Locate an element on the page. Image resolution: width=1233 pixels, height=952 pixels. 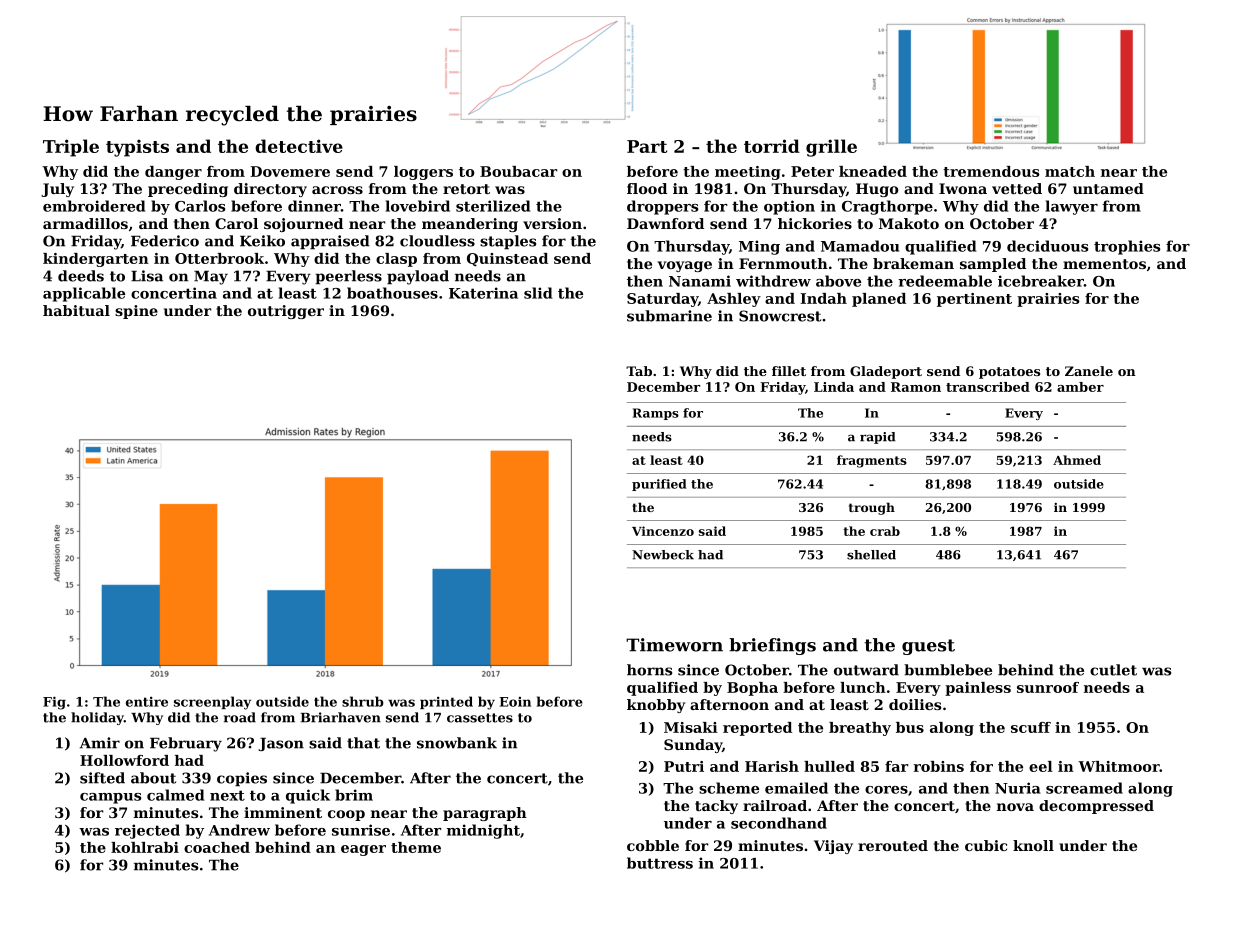
buttress is located at coordinates (660, 863).
